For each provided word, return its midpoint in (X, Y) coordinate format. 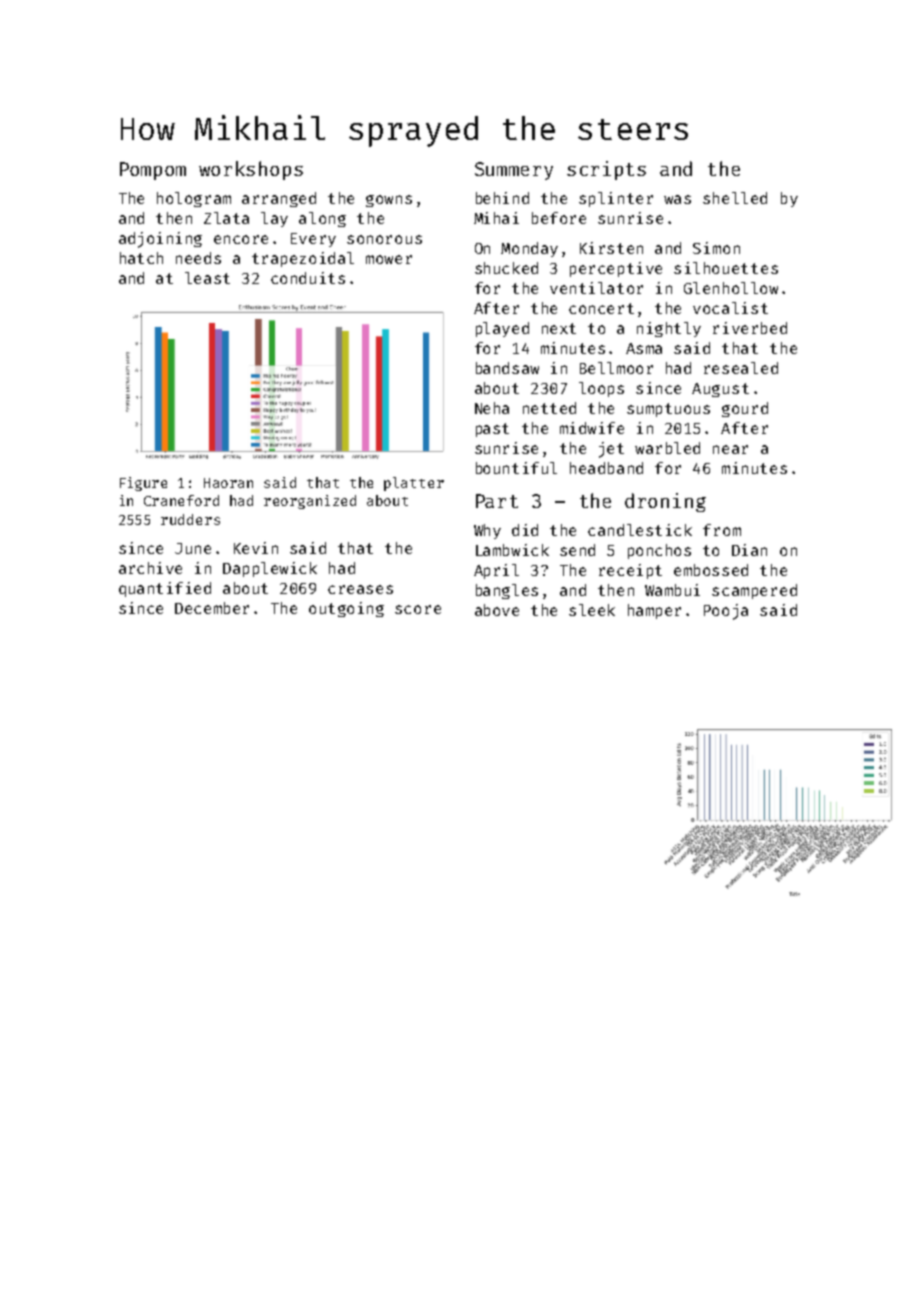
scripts (606, 170)
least (207, 278)
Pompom (153, 171)
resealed (741, 368)
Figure (143, 484)
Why (487, 531)
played (502, 329)
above (497, 610)
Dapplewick (270, 569)
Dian (749, 550)
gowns (389, 201)
